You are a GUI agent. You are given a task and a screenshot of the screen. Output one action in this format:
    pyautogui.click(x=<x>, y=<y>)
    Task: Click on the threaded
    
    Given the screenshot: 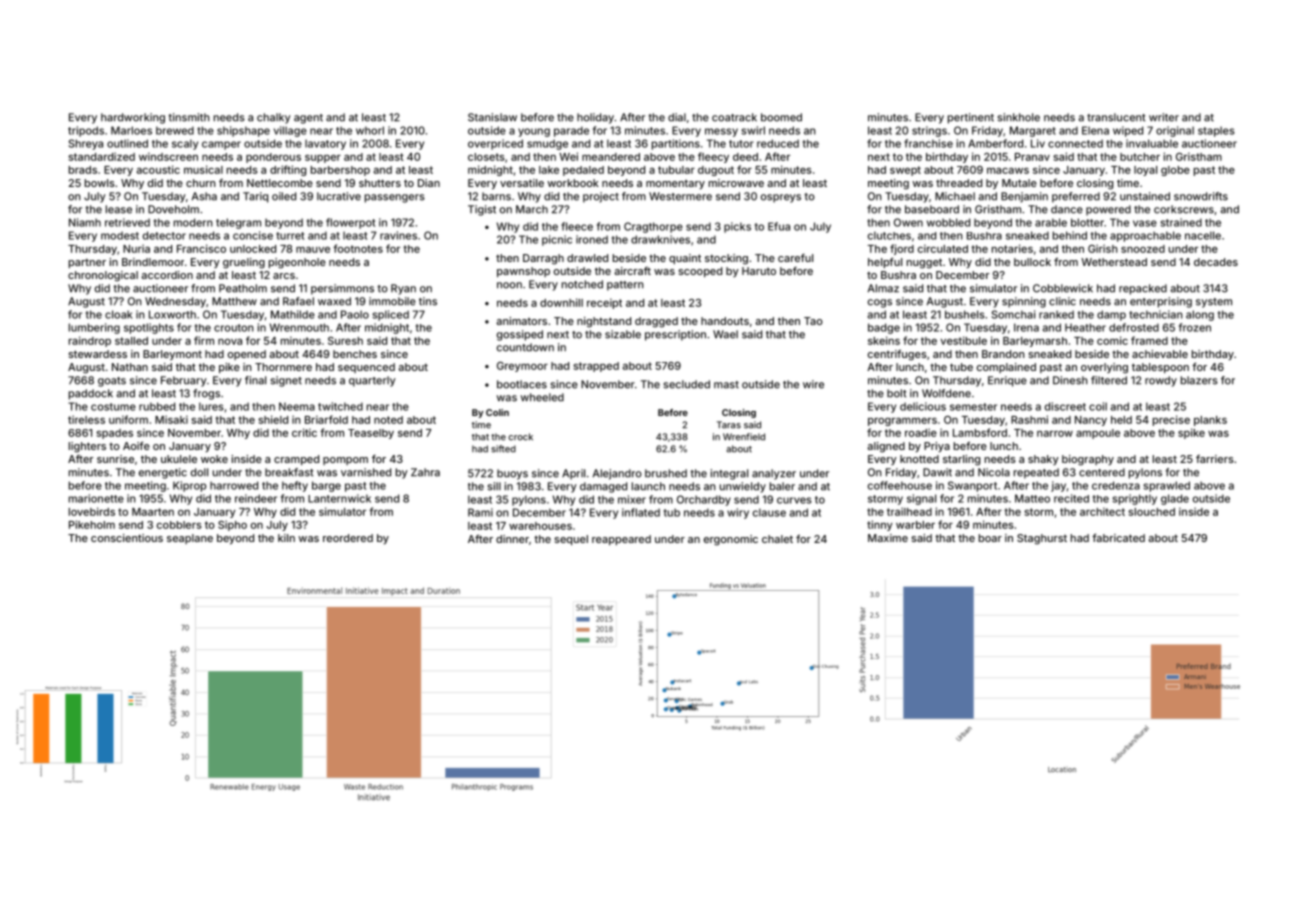 What is the action you would take?
    pyautogui.click(x=959, y=183)
